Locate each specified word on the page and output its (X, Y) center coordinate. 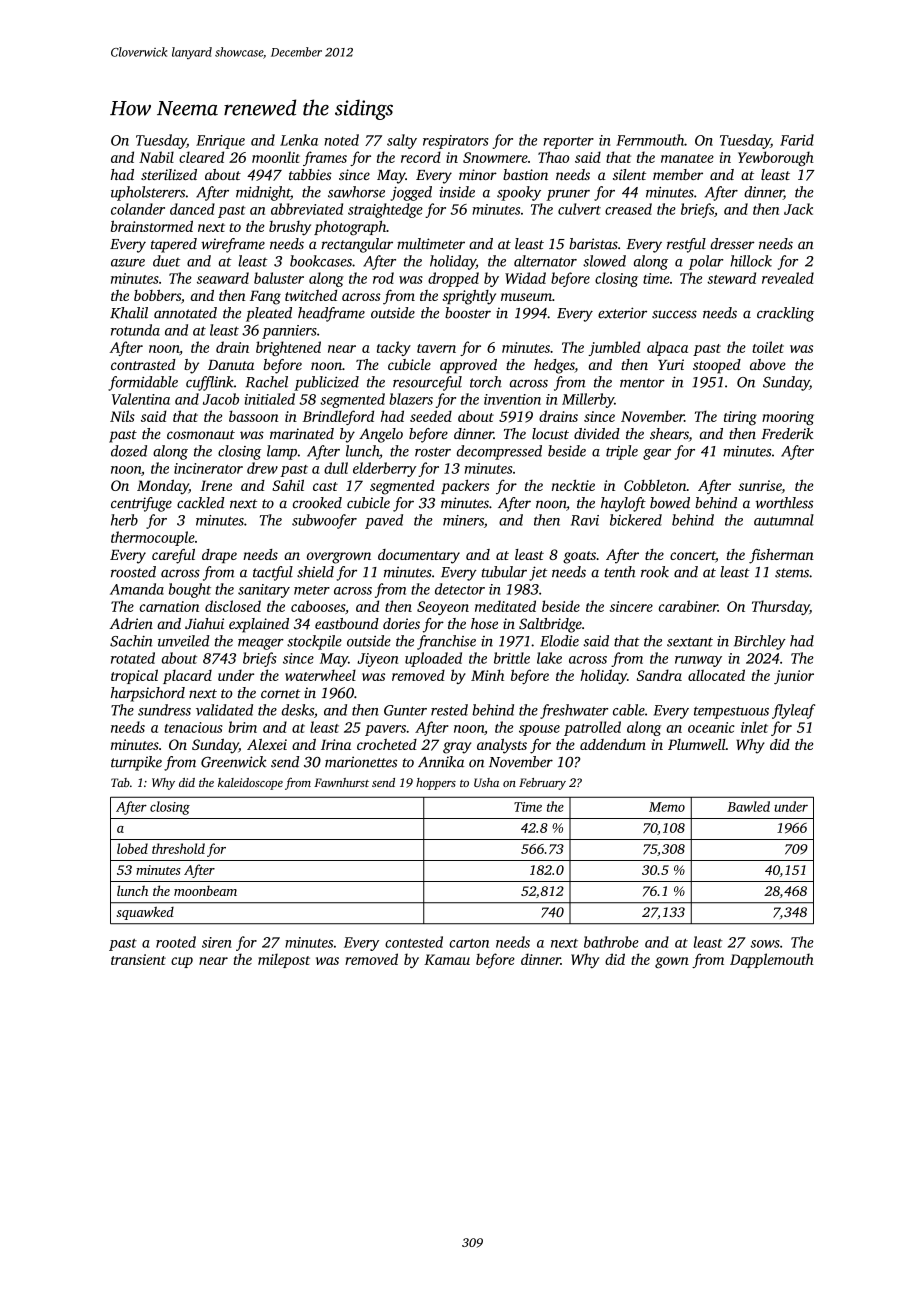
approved (468, 366)
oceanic (711, 727)
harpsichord (148, 694)
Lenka (299, 140)
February (542, 784)
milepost (284, 960)
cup (182, 962)
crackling (785, 314)
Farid (797, 140)
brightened (288, 348)
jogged (411, 193)
